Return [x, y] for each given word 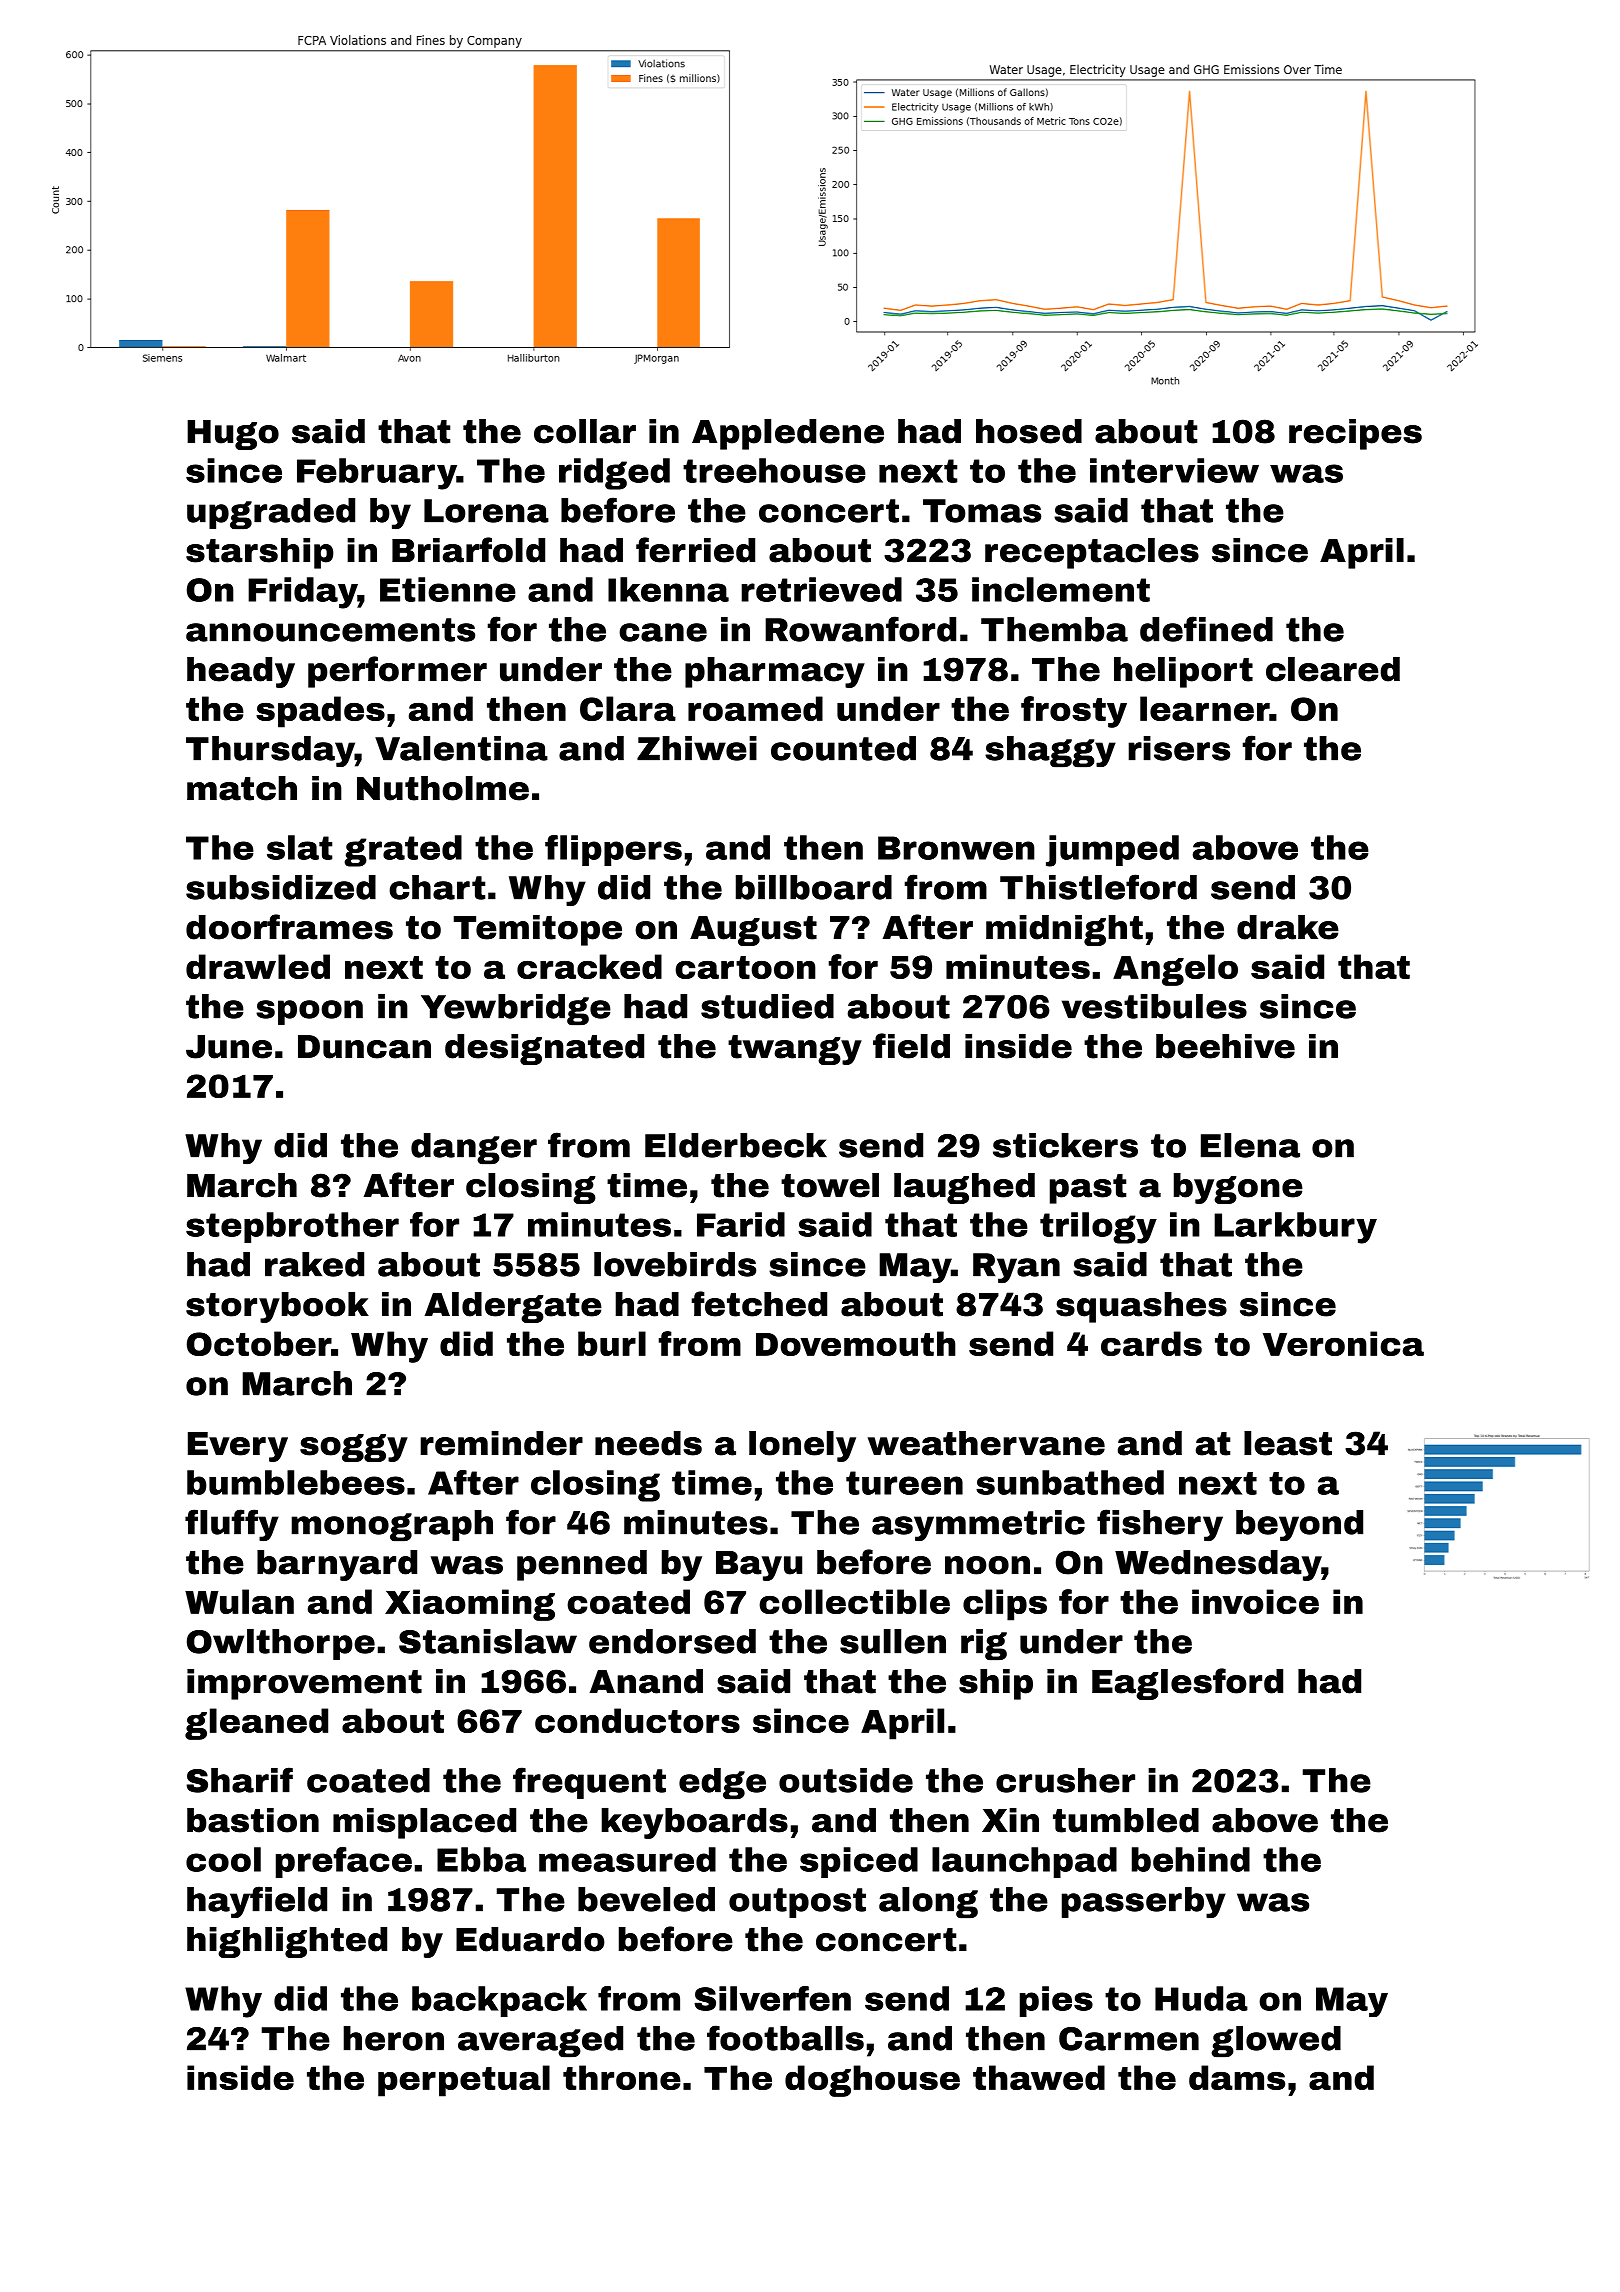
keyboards [694, 1823]
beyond [1299, 1525]
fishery [1160, 1525]
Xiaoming [470, 1605]
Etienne [448, 589]
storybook [277, 1307]
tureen [904, 1483]
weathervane [986, 1443]
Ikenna [668, 589]
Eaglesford [1187, 1684]
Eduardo [530, 1939]
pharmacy [775, 672]
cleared [1333, 669]
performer [397, 672]
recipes [1355, 434]
